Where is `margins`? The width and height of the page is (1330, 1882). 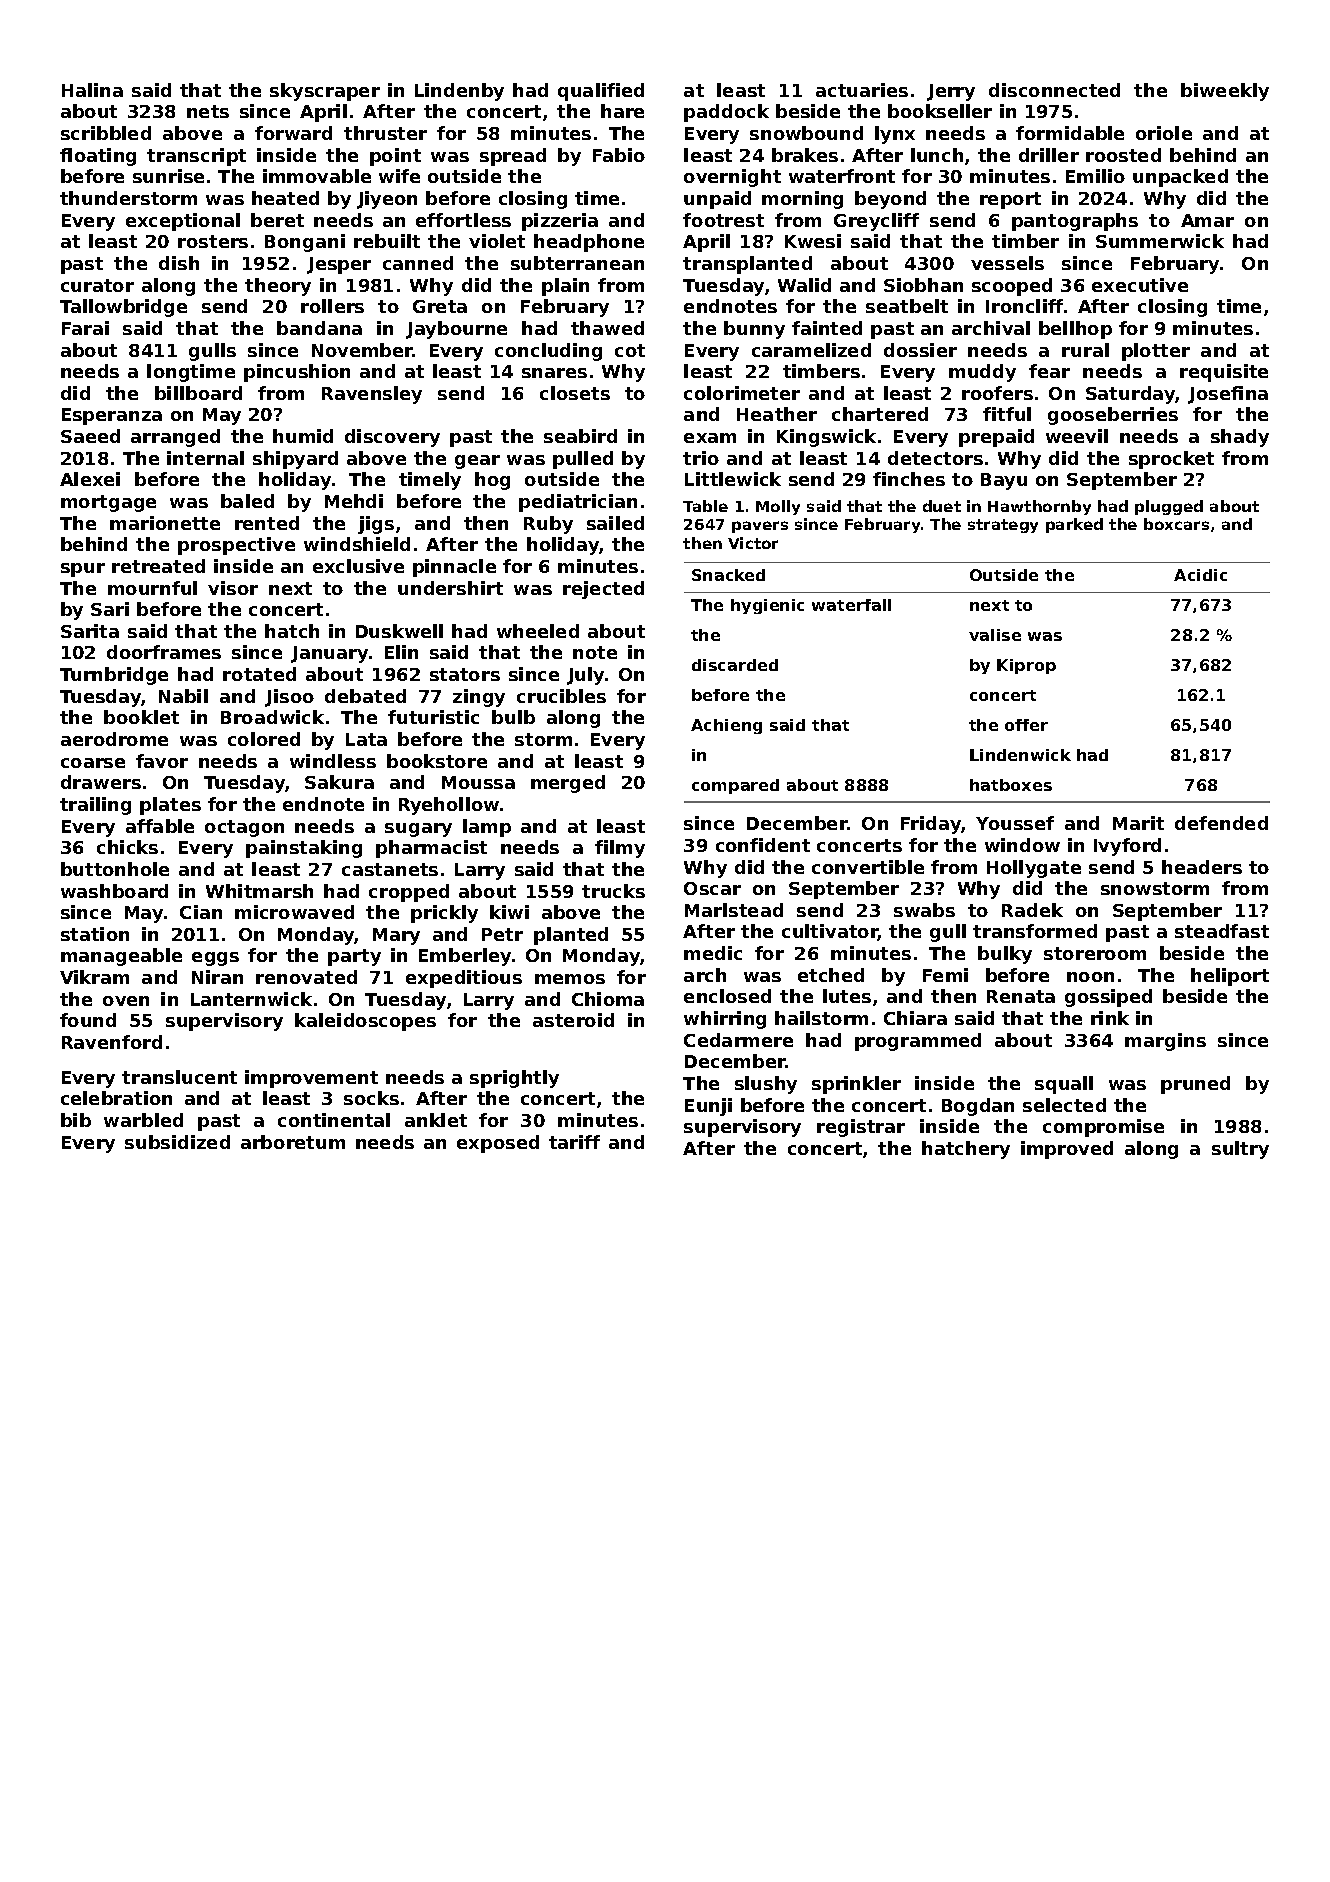
margins is located at coordinates (1165, 1042).
